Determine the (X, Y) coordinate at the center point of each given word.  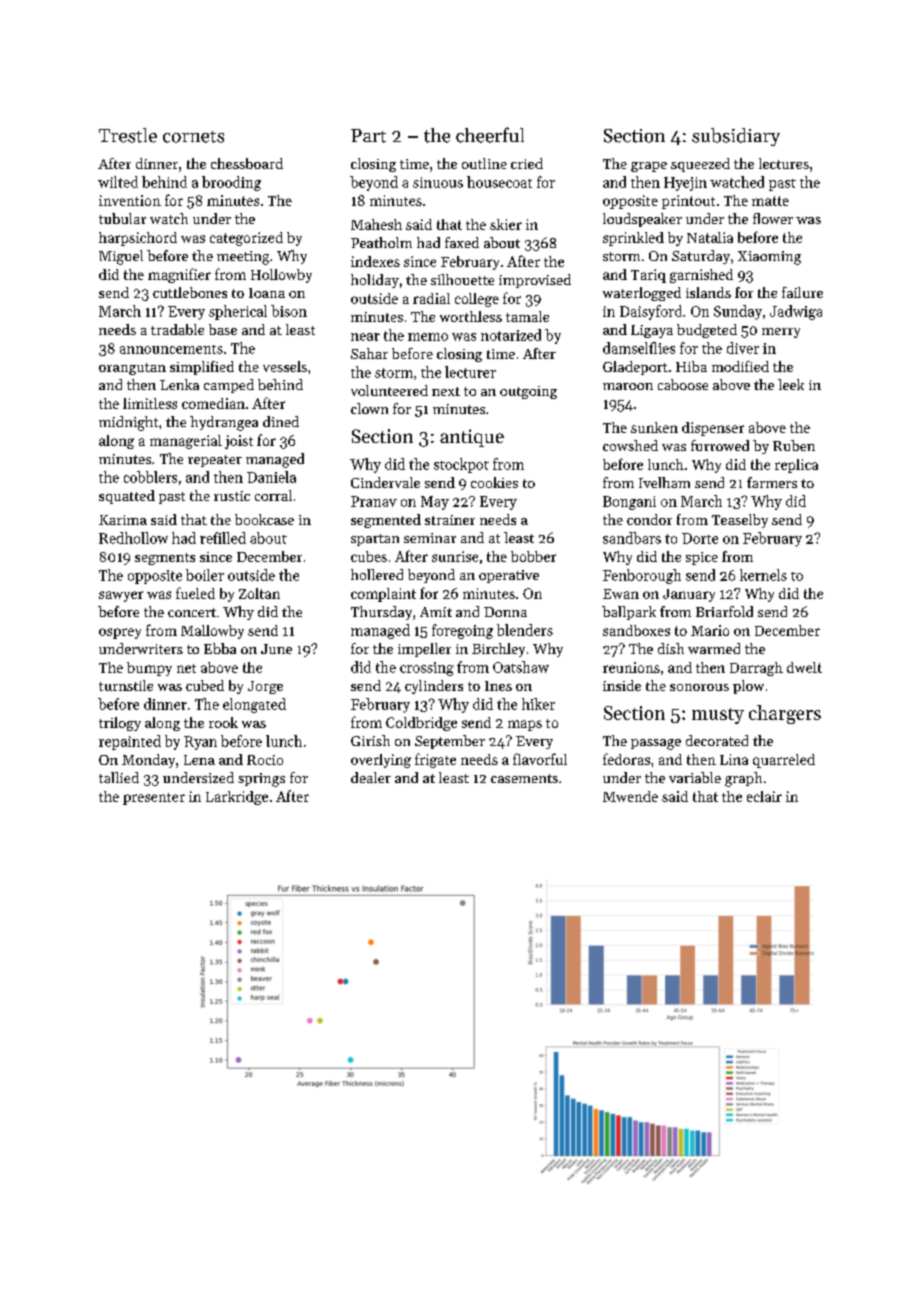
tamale (527, 316)
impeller (424, 650)
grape (649, 167)
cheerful (490, 135)
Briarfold (724, 611)
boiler (205, 575)
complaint (383, 595)
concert (192, 612)
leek (791, 384)
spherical (238, 312)
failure (802, 292)
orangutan (132, 369)
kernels (763, 575)
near (365, 337)
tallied (119, 777)
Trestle (128, 135)
